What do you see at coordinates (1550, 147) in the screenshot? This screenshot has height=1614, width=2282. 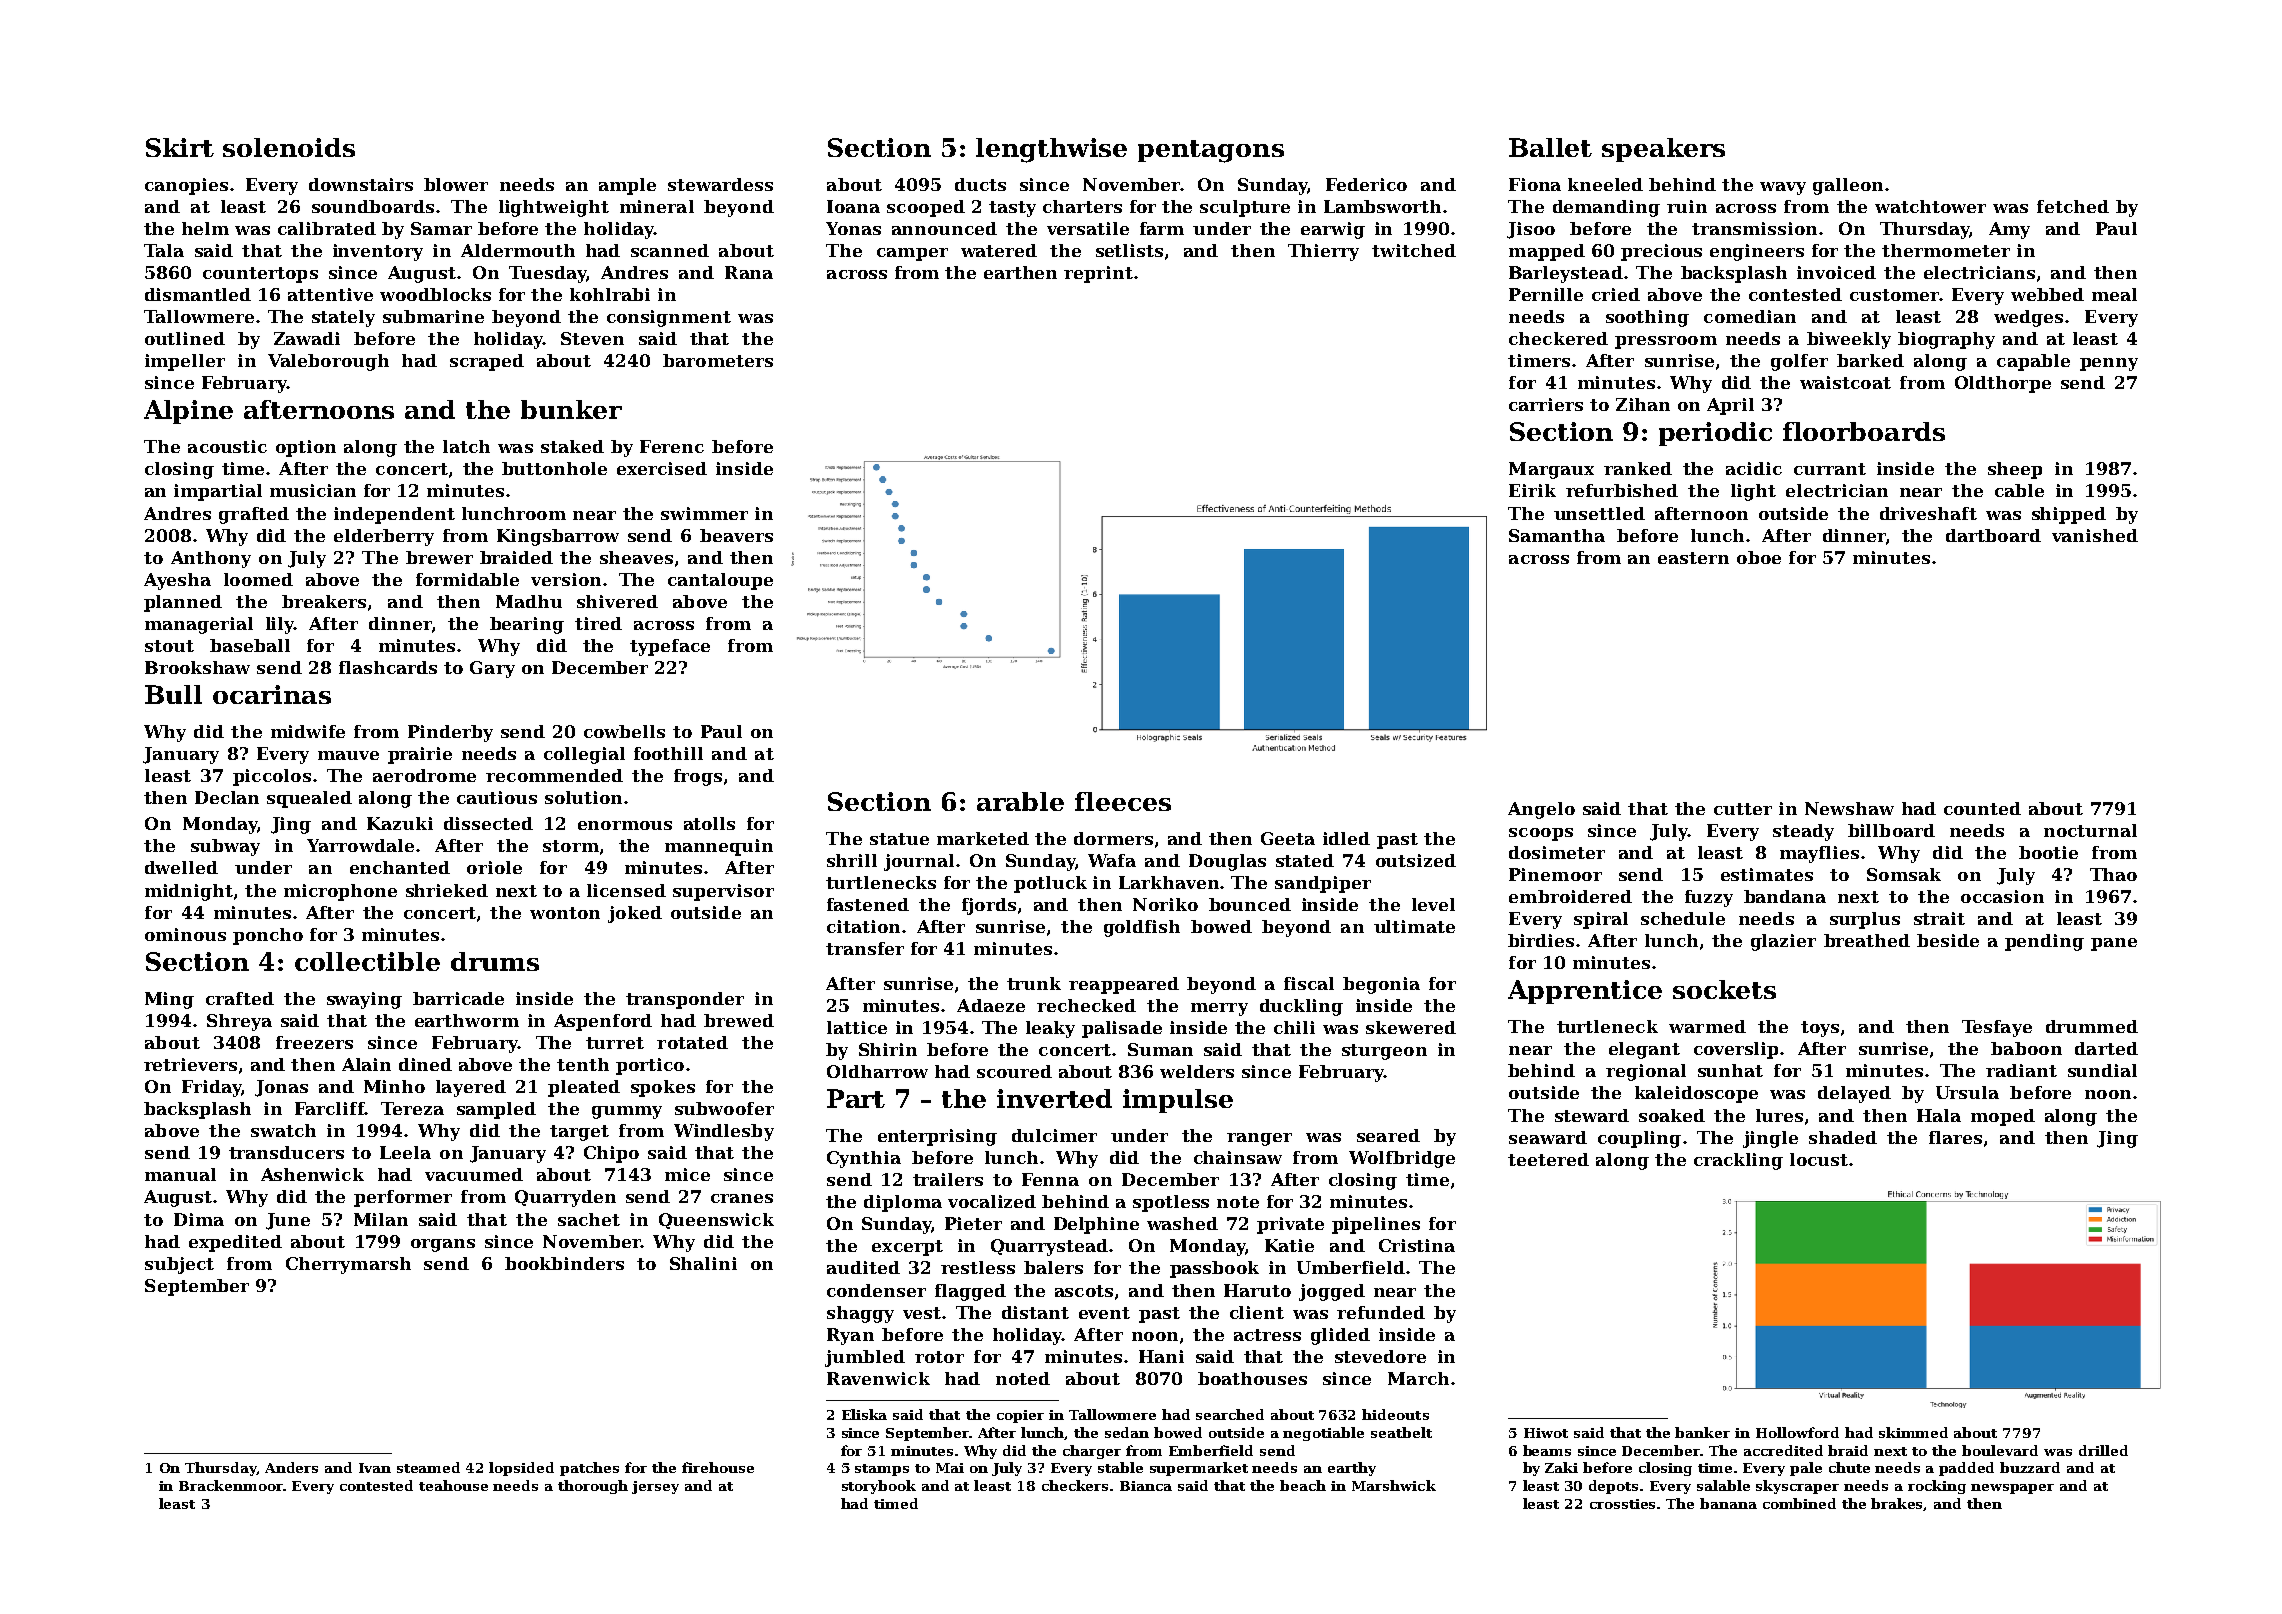 I see `Ballet` at bounding box center [1550, 147].
